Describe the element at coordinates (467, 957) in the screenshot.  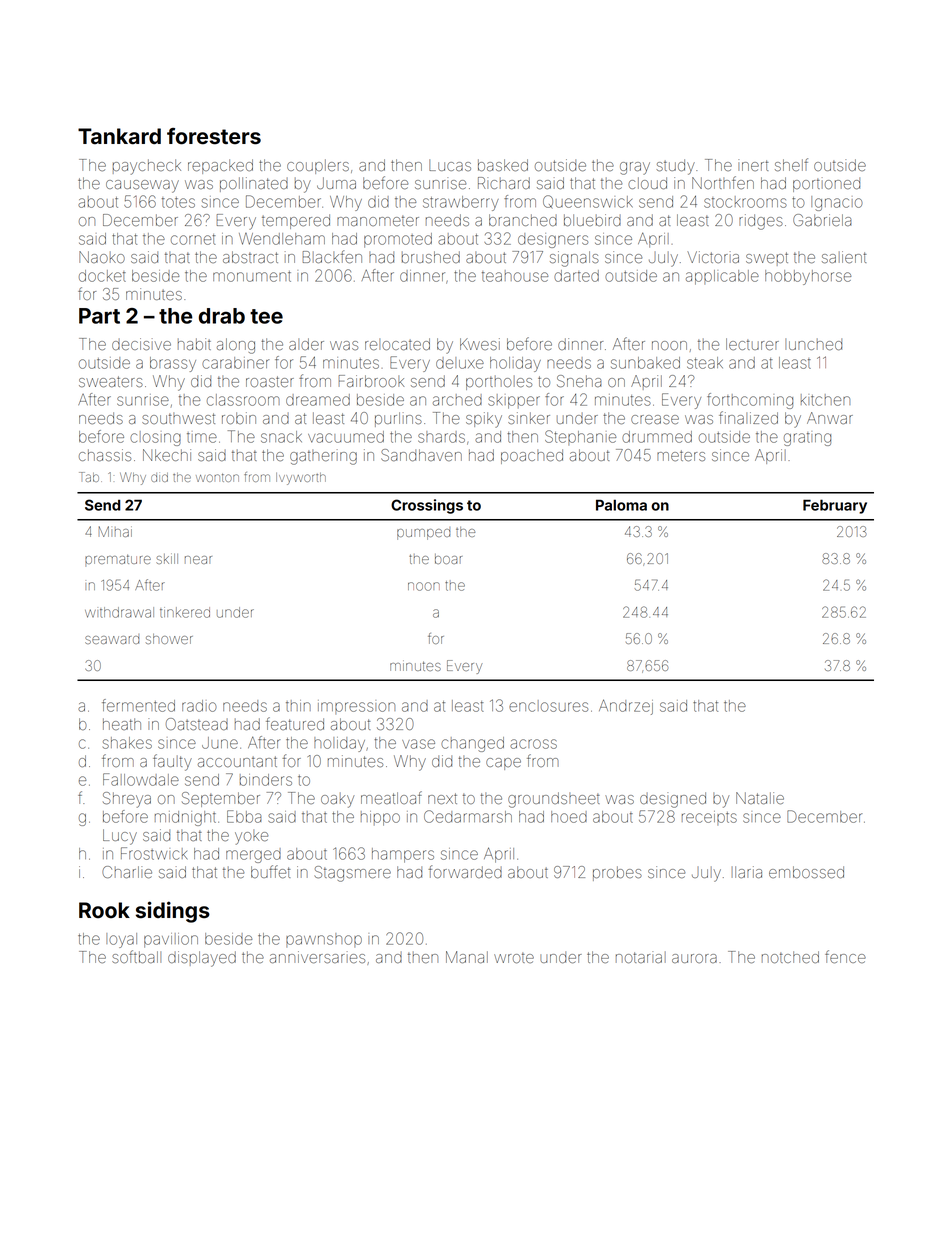
I see `Manal` at that location.
